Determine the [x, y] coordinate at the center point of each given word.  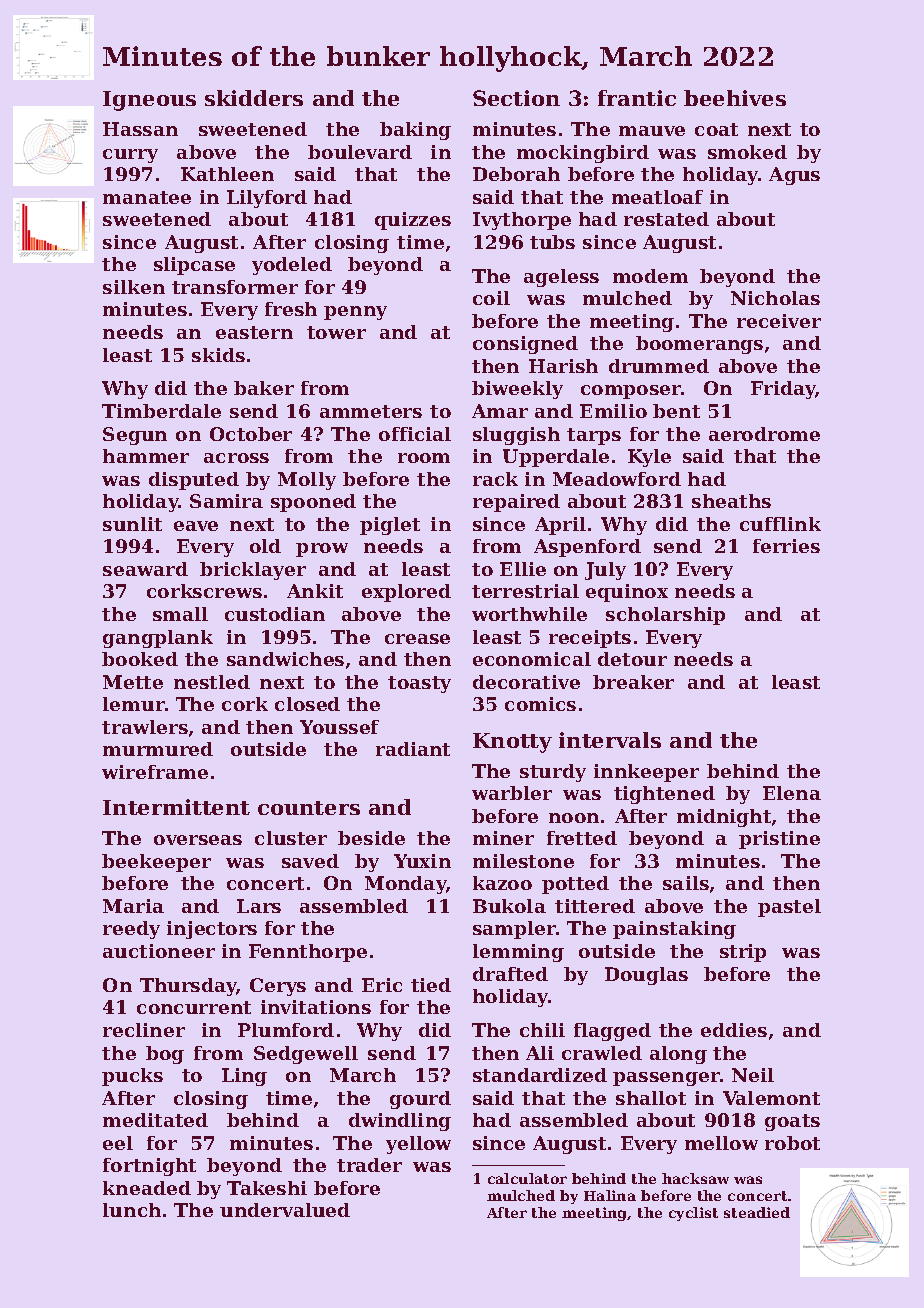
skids [218, 355]
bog [165, 1055]
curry [130, 156]
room [424, 458]
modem [650, 276]
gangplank [158, 639]
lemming [518, 953]
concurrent [194, 1007]
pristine [779, 840]
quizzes [413, 221]
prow [322, 550]
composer [631, 392]
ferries [786, 546]
